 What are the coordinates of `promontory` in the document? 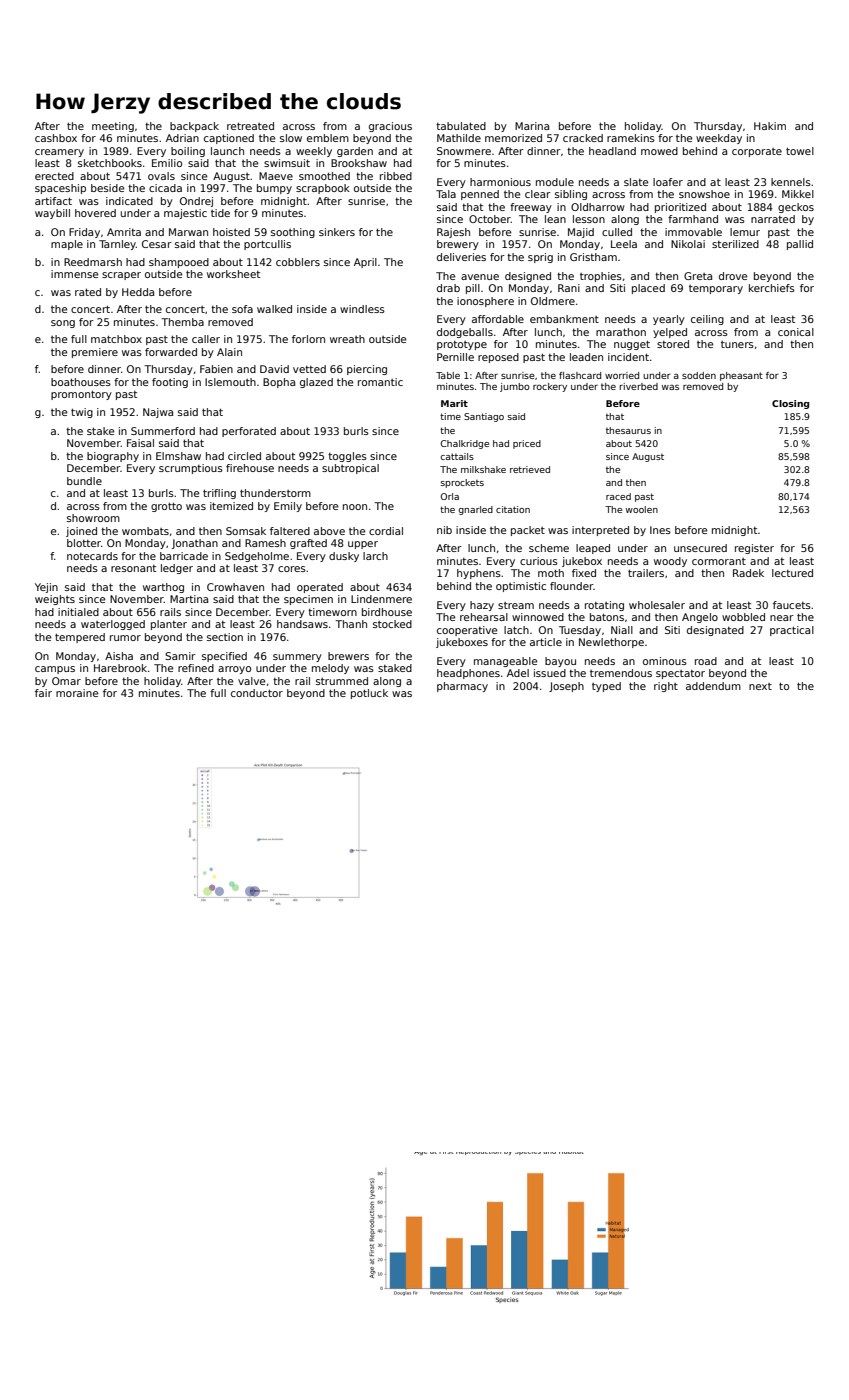 It's located at (81, 395).
